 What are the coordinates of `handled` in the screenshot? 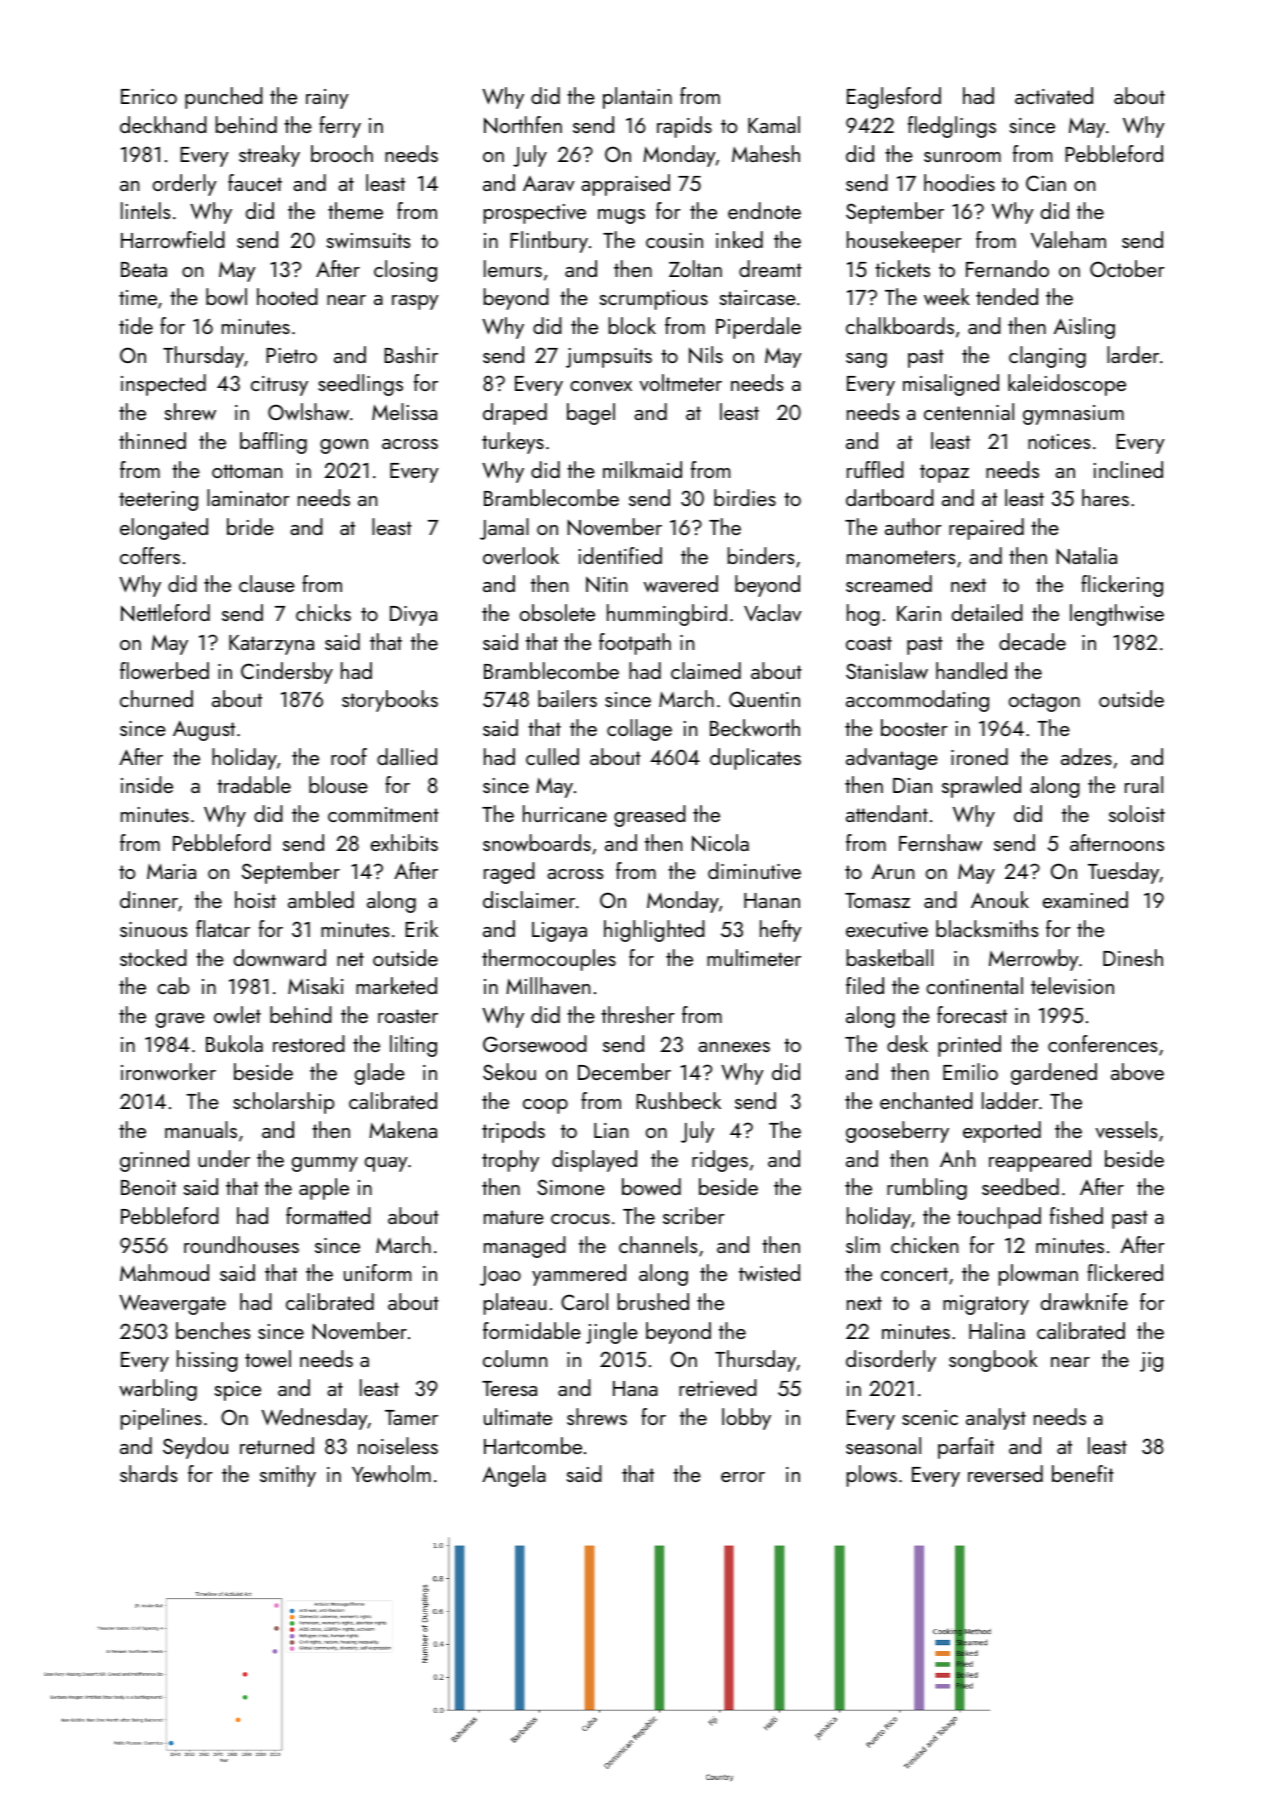 It's located at (971, 670).
